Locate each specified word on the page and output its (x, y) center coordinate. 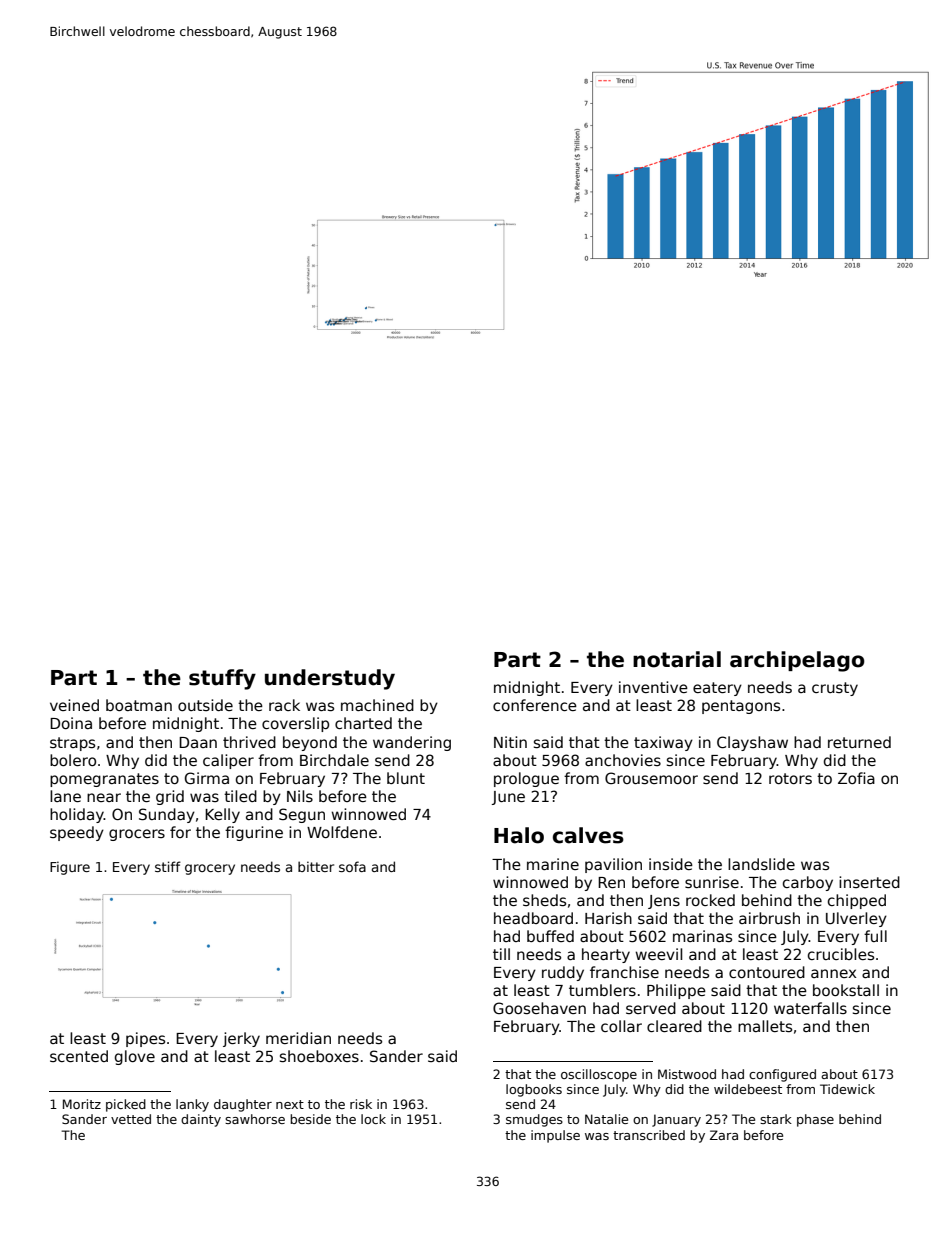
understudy (330, 679)
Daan (198, 742)
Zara (724, 1135)
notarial (677, 659)
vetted (131, 1119)
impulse (555, 1136)
